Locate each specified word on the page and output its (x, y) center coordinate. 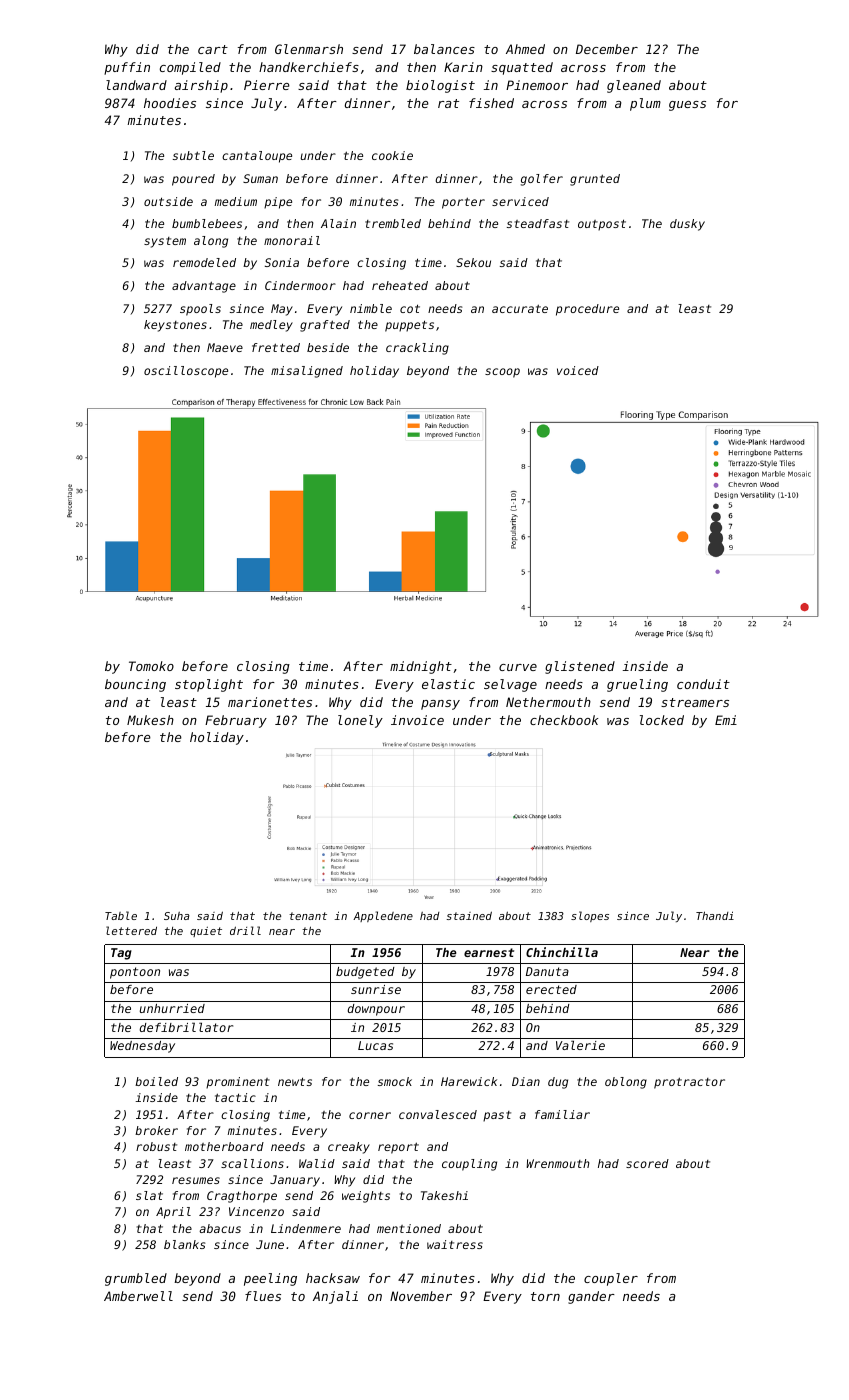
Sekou (473, 262)
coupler (611, 1279)
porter (463, 203)
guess (687, 106)
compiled (190, 68)
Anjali (335, 1297)
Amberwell (138, 1296)
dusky (687, 225)
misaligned (307, 372)
